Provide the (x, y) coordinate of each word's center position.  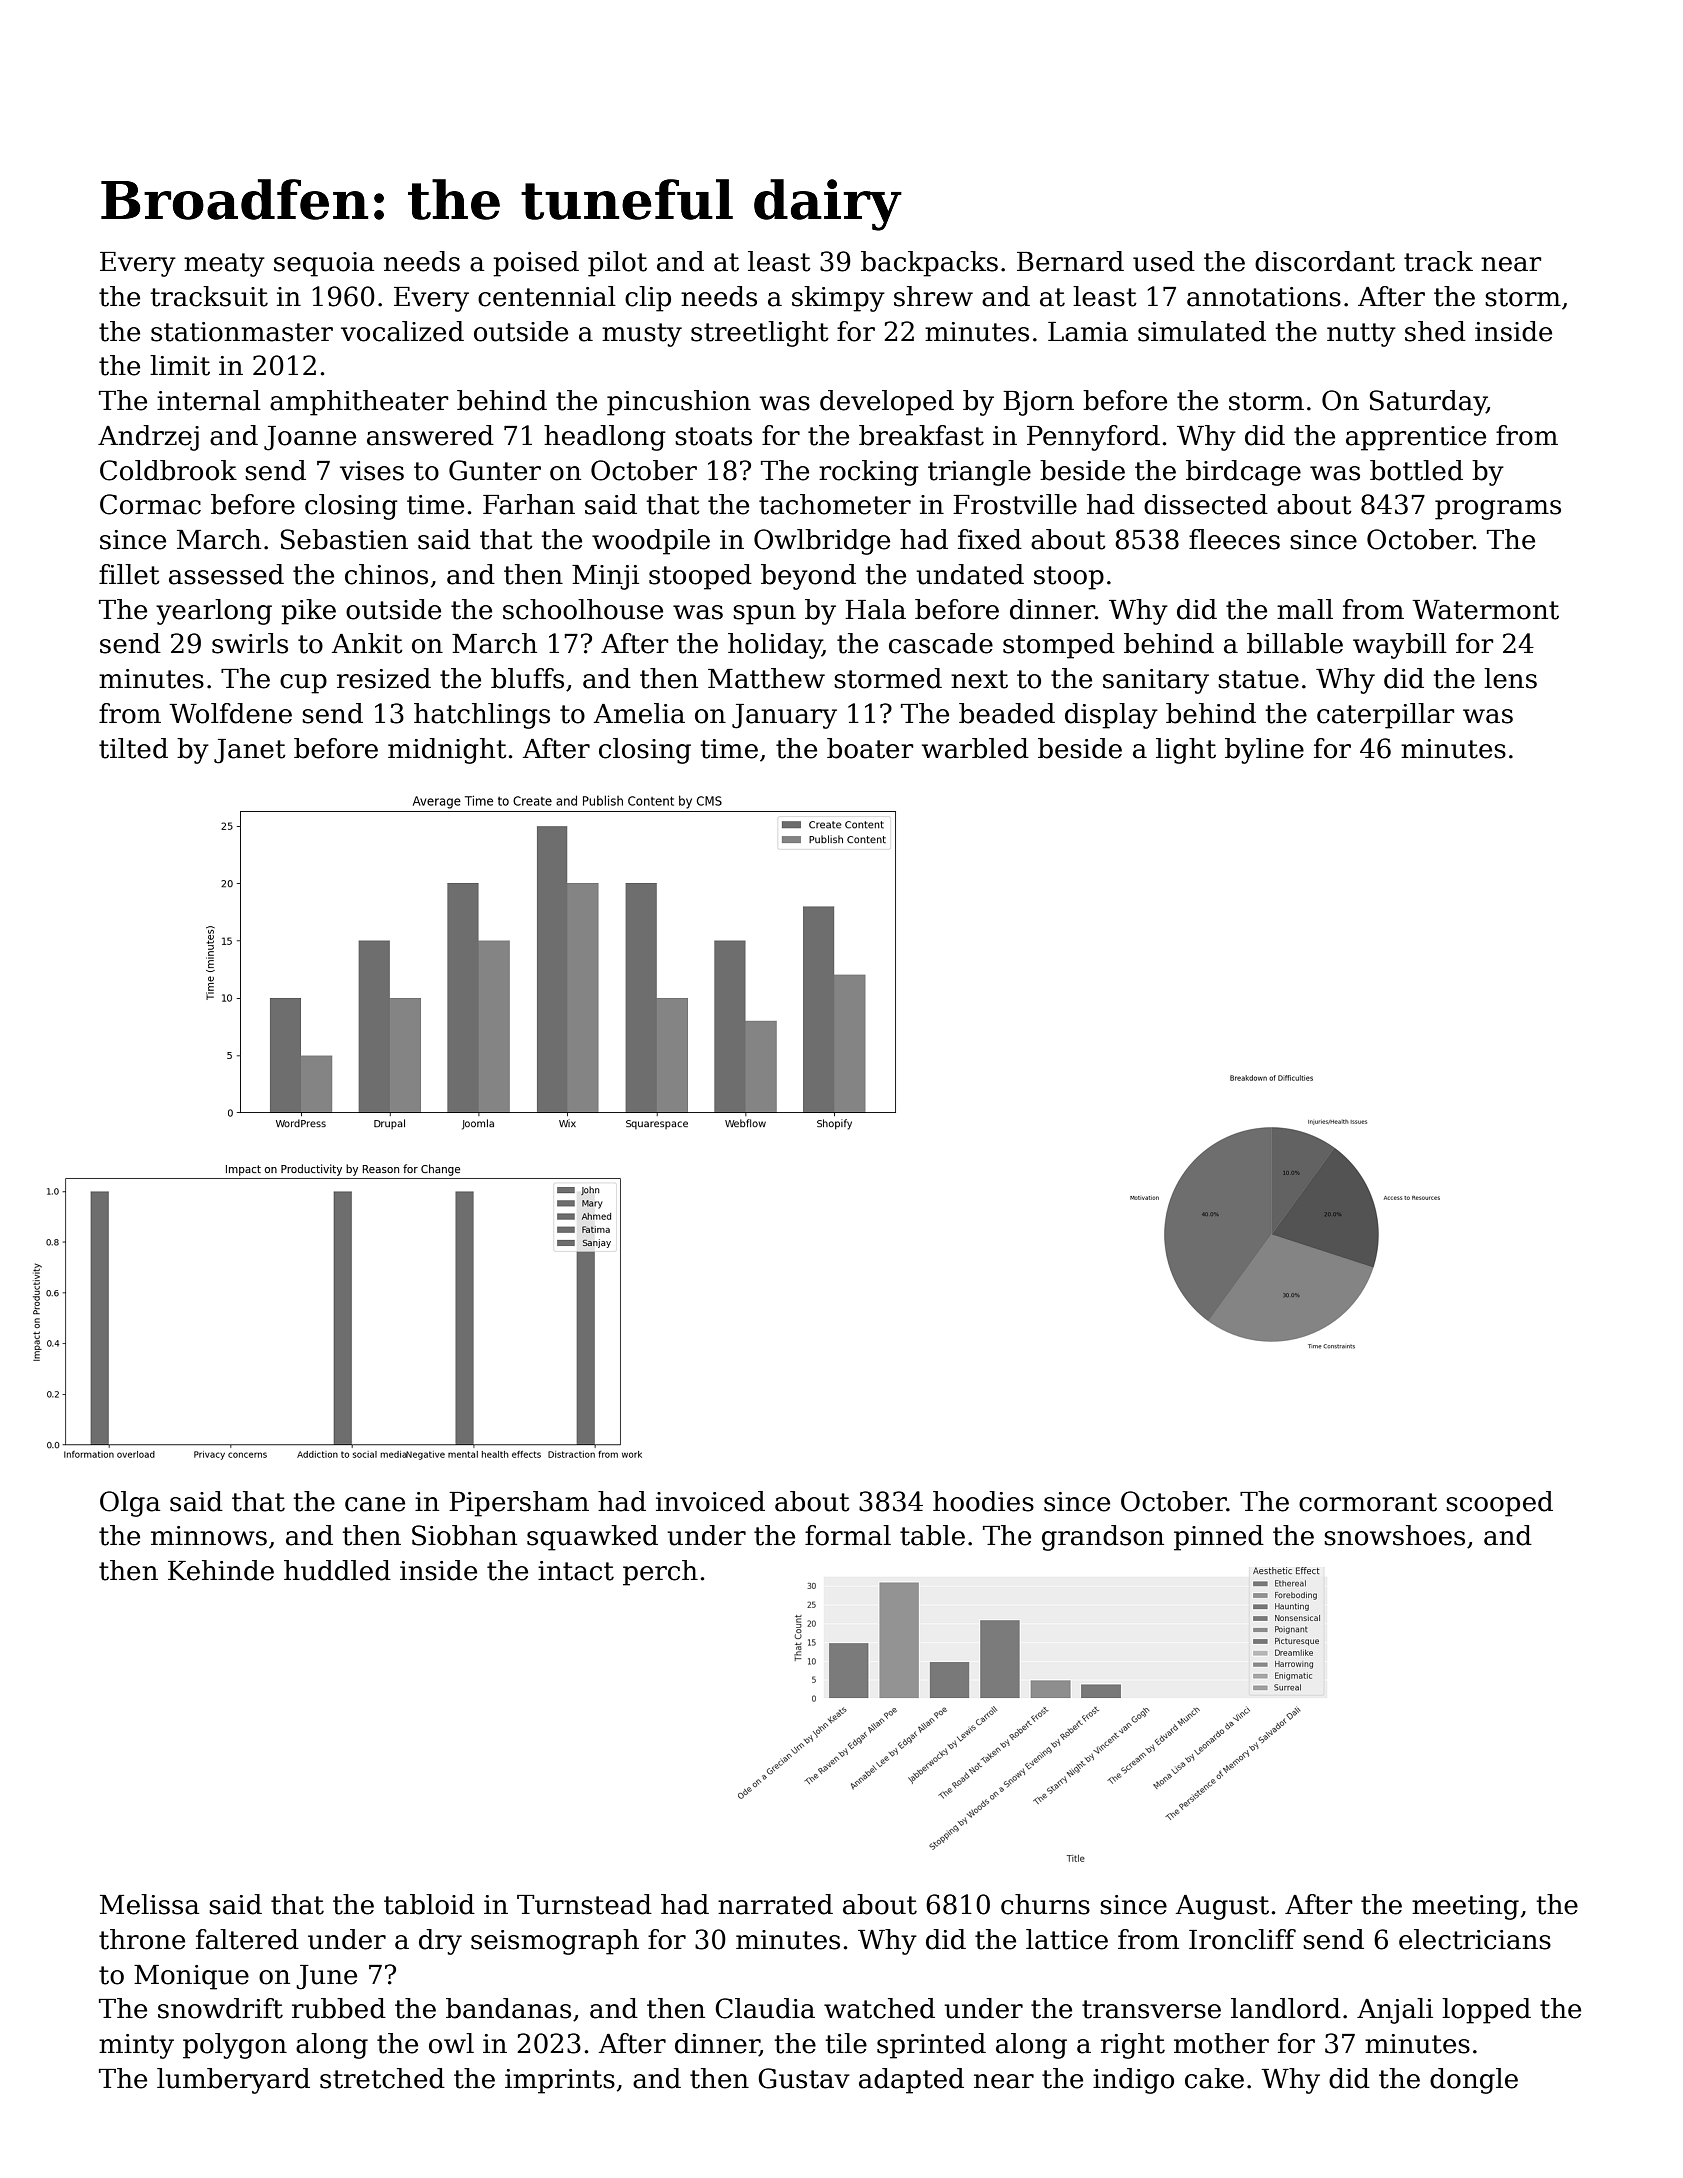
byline (1264, 751)
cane (375, 1504)
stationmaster (242, 332)
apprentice (1416, 438)
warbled (975, 748)
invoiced (710, 1501)
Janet (250, 751)
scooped (1499, 1504)
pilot (617, 264)
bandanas (508, 2008)
